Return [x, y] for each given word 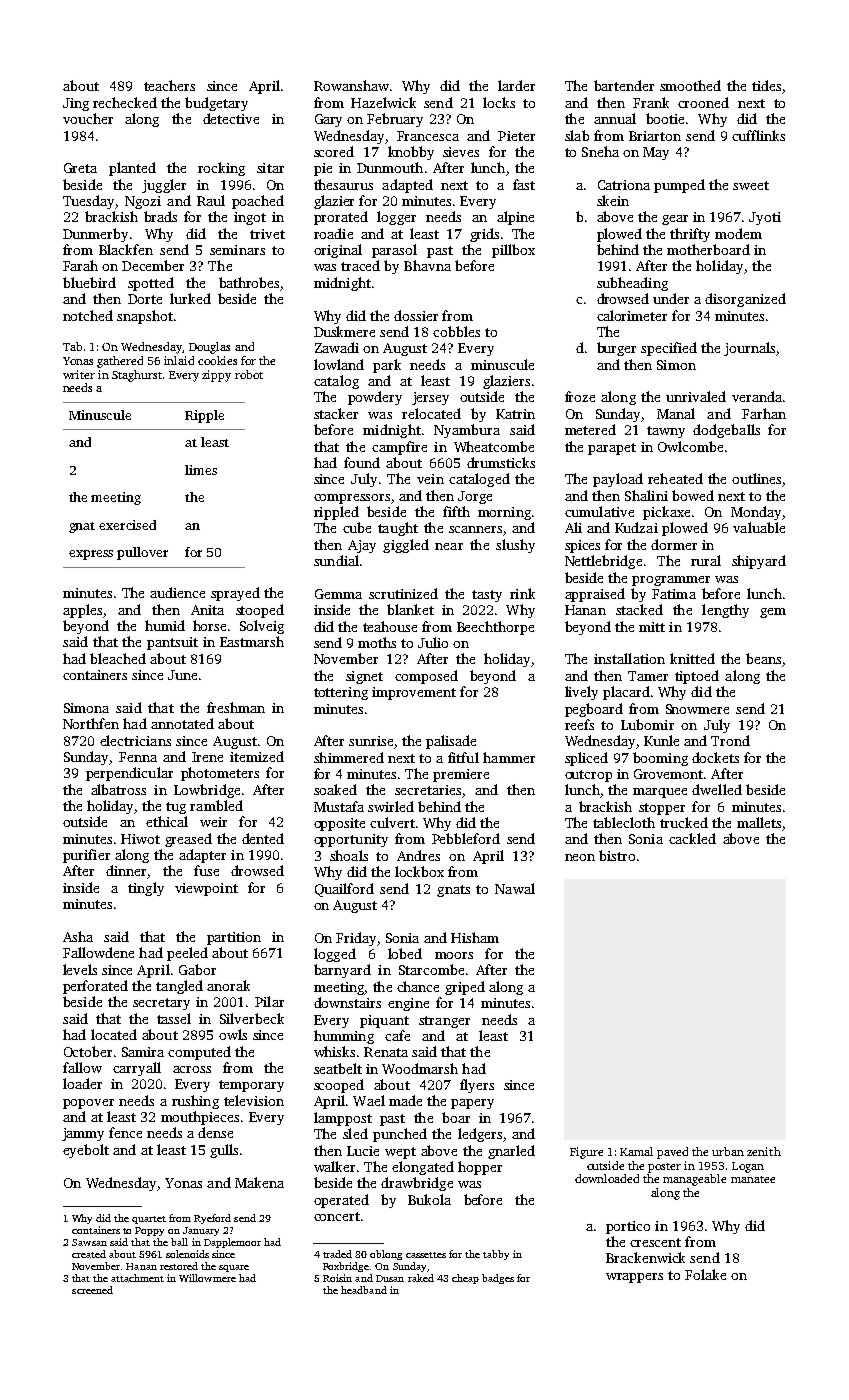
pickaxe [666, 513]
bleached [118, 658]
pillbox [513, 251]
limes [201, 470]
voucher [88, 118]
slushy [515, 546]
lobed [405, 953]
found [362, 462]
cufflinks [758, 135]
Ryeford [212, 1219]
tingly [146, 889]
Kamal [636, 1151]
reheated [675, 478]
